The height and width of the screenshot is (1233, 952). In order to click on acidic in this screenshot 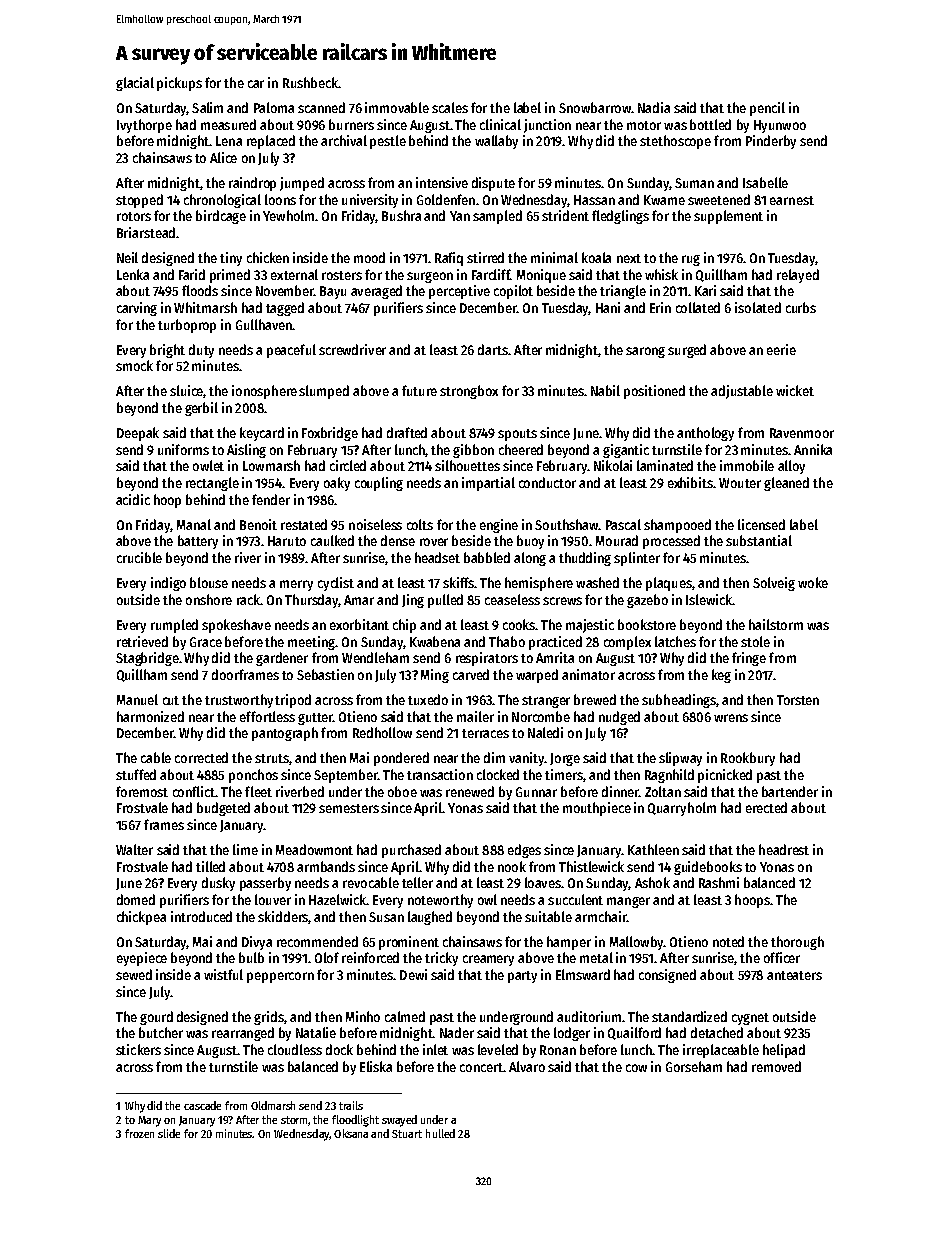, I will do `click(133, 499)`.
